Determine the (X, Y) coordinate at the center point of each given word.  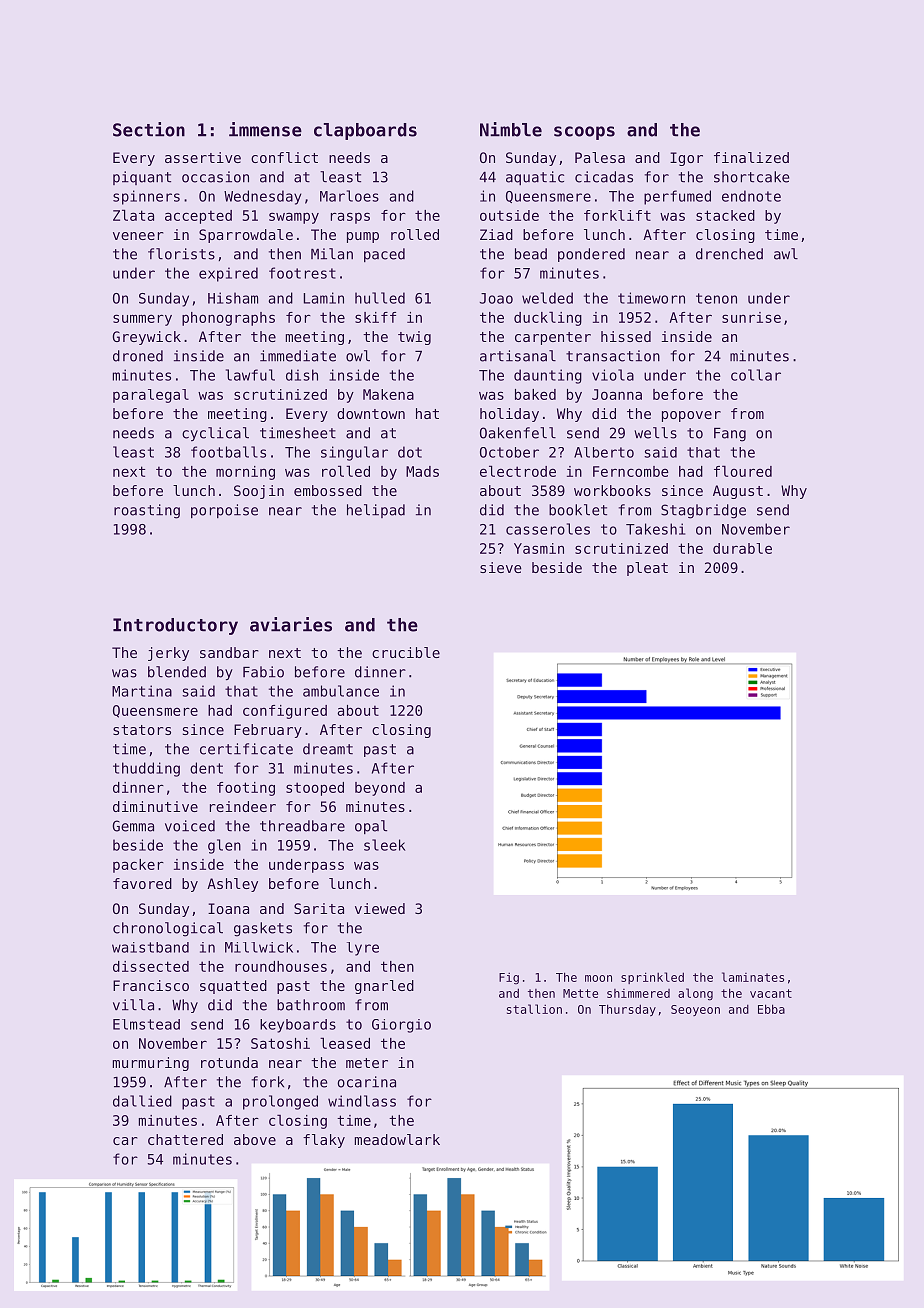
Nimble (511, 129)
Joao (496, 298)
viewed (380, 908)
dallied (142, 1101)
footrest (302, 273)
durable (742, 548)
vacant (771, 993)
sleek (384, 845)
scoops (584, 133)
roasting (147, 511)
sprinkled (652, 978)
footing (246, 789)
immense (265, 129)
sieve (501, 567)
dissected (151, 966)
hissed (626, 336)
